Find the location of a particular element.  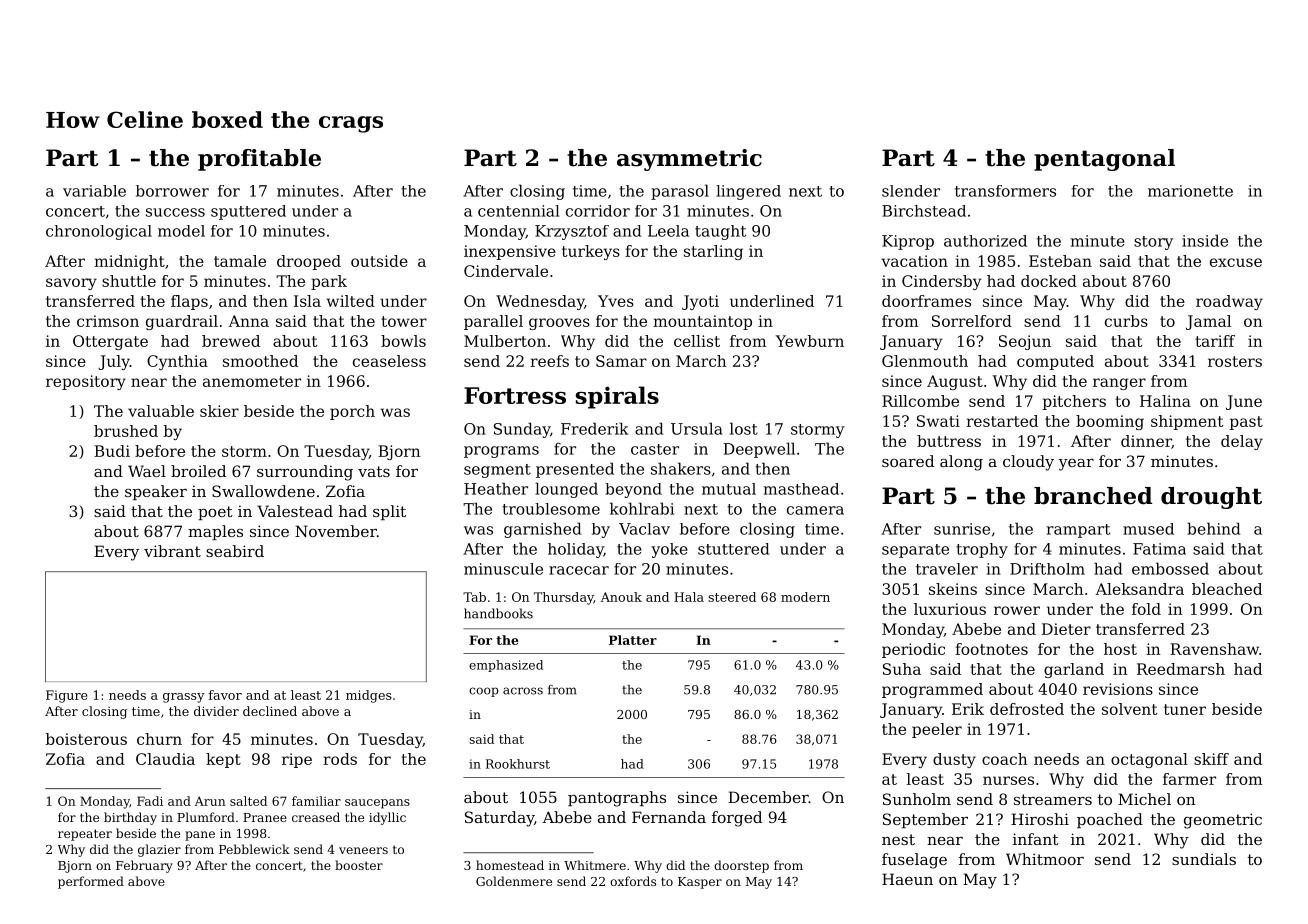

sunrise is located at coordinates (962, 529).
